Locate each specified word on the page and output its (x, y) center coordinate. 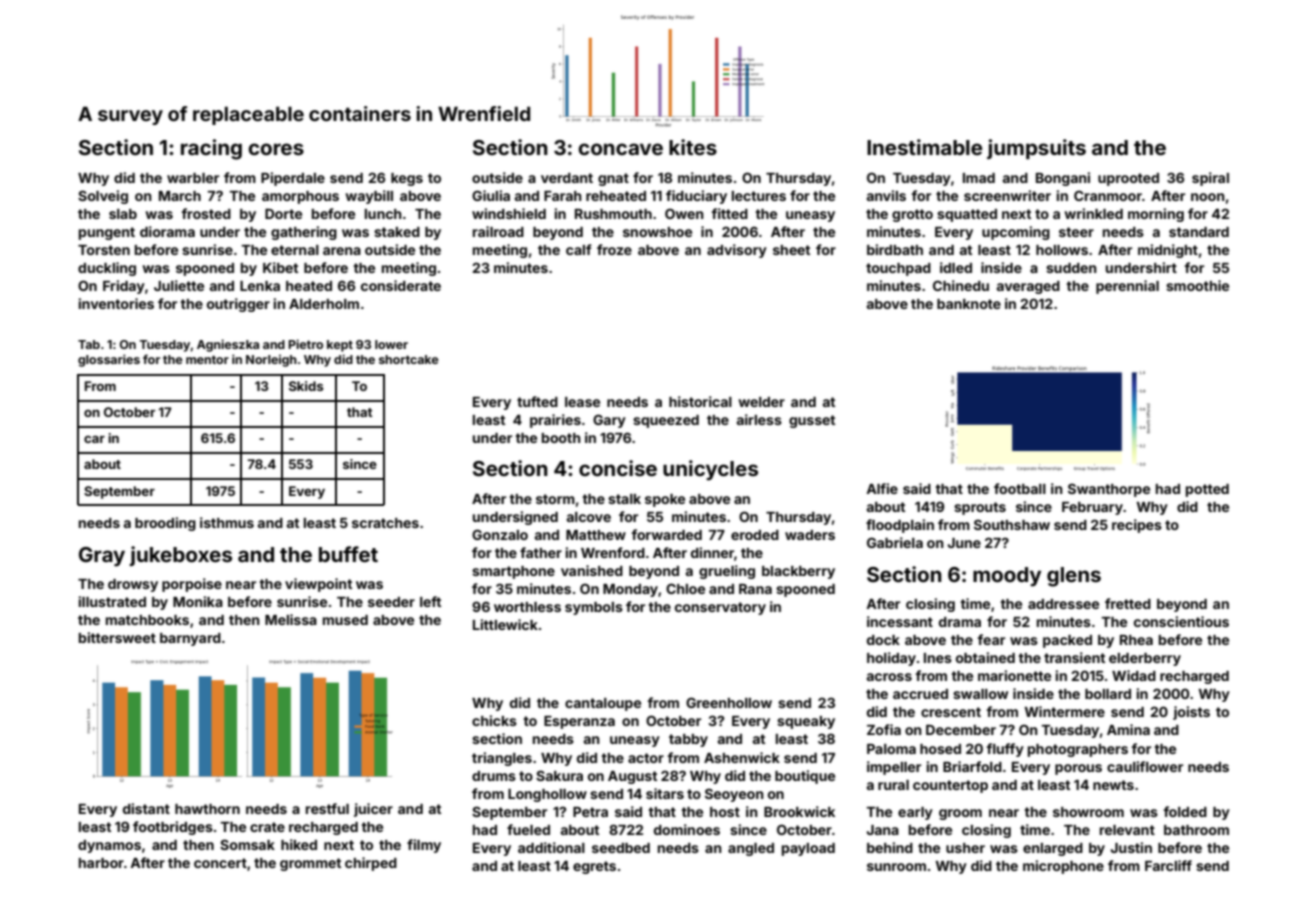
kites (693, 147)
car (94, 439)
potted (1207, 490)
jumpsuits (1036, 149)
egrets (594, 867)
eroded (755, 535)
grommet (310, 864)
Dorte (283, 213)
